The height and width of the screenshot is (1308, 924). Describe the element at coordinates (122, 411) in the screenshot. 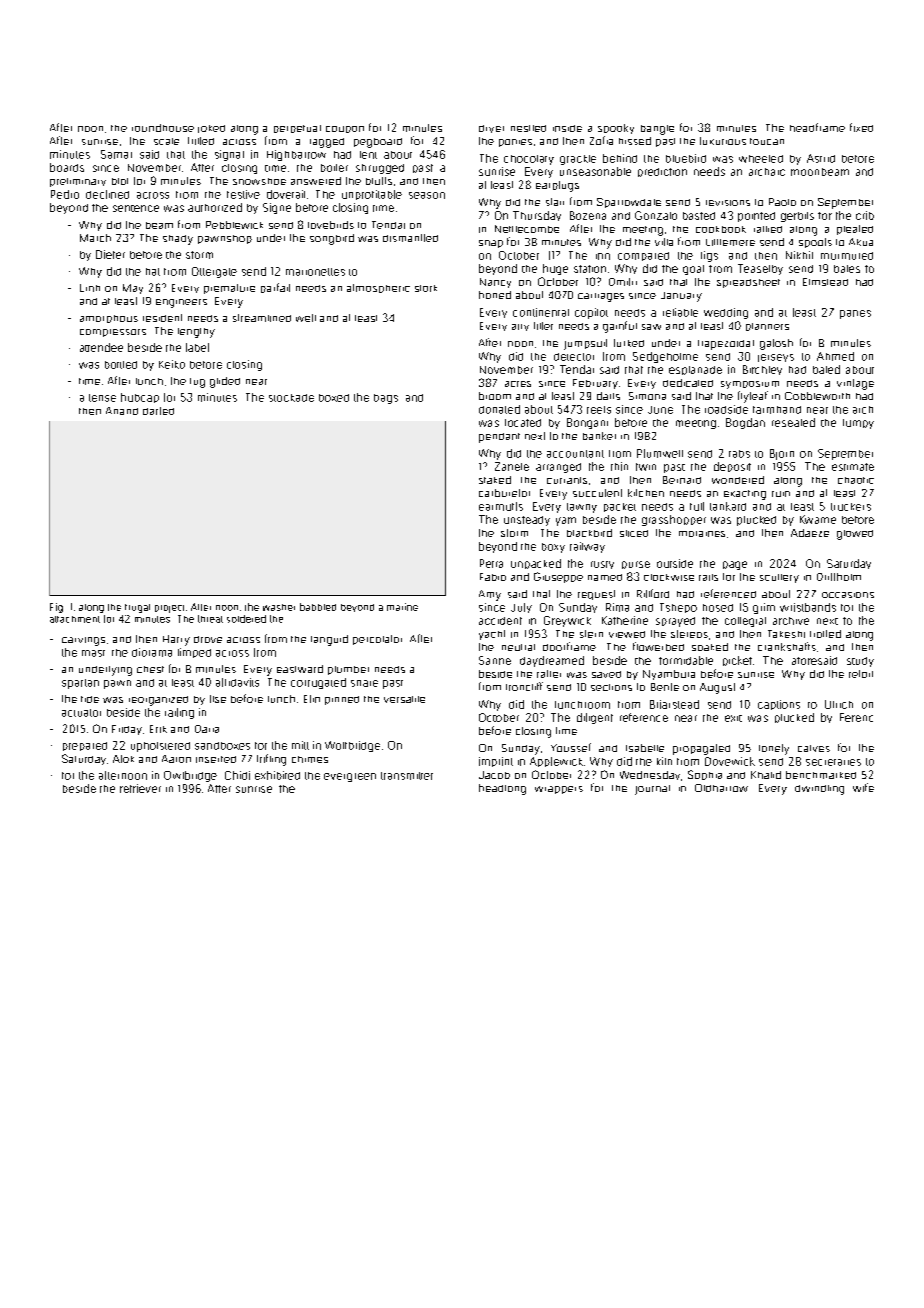

I see `Anand` at that location.
